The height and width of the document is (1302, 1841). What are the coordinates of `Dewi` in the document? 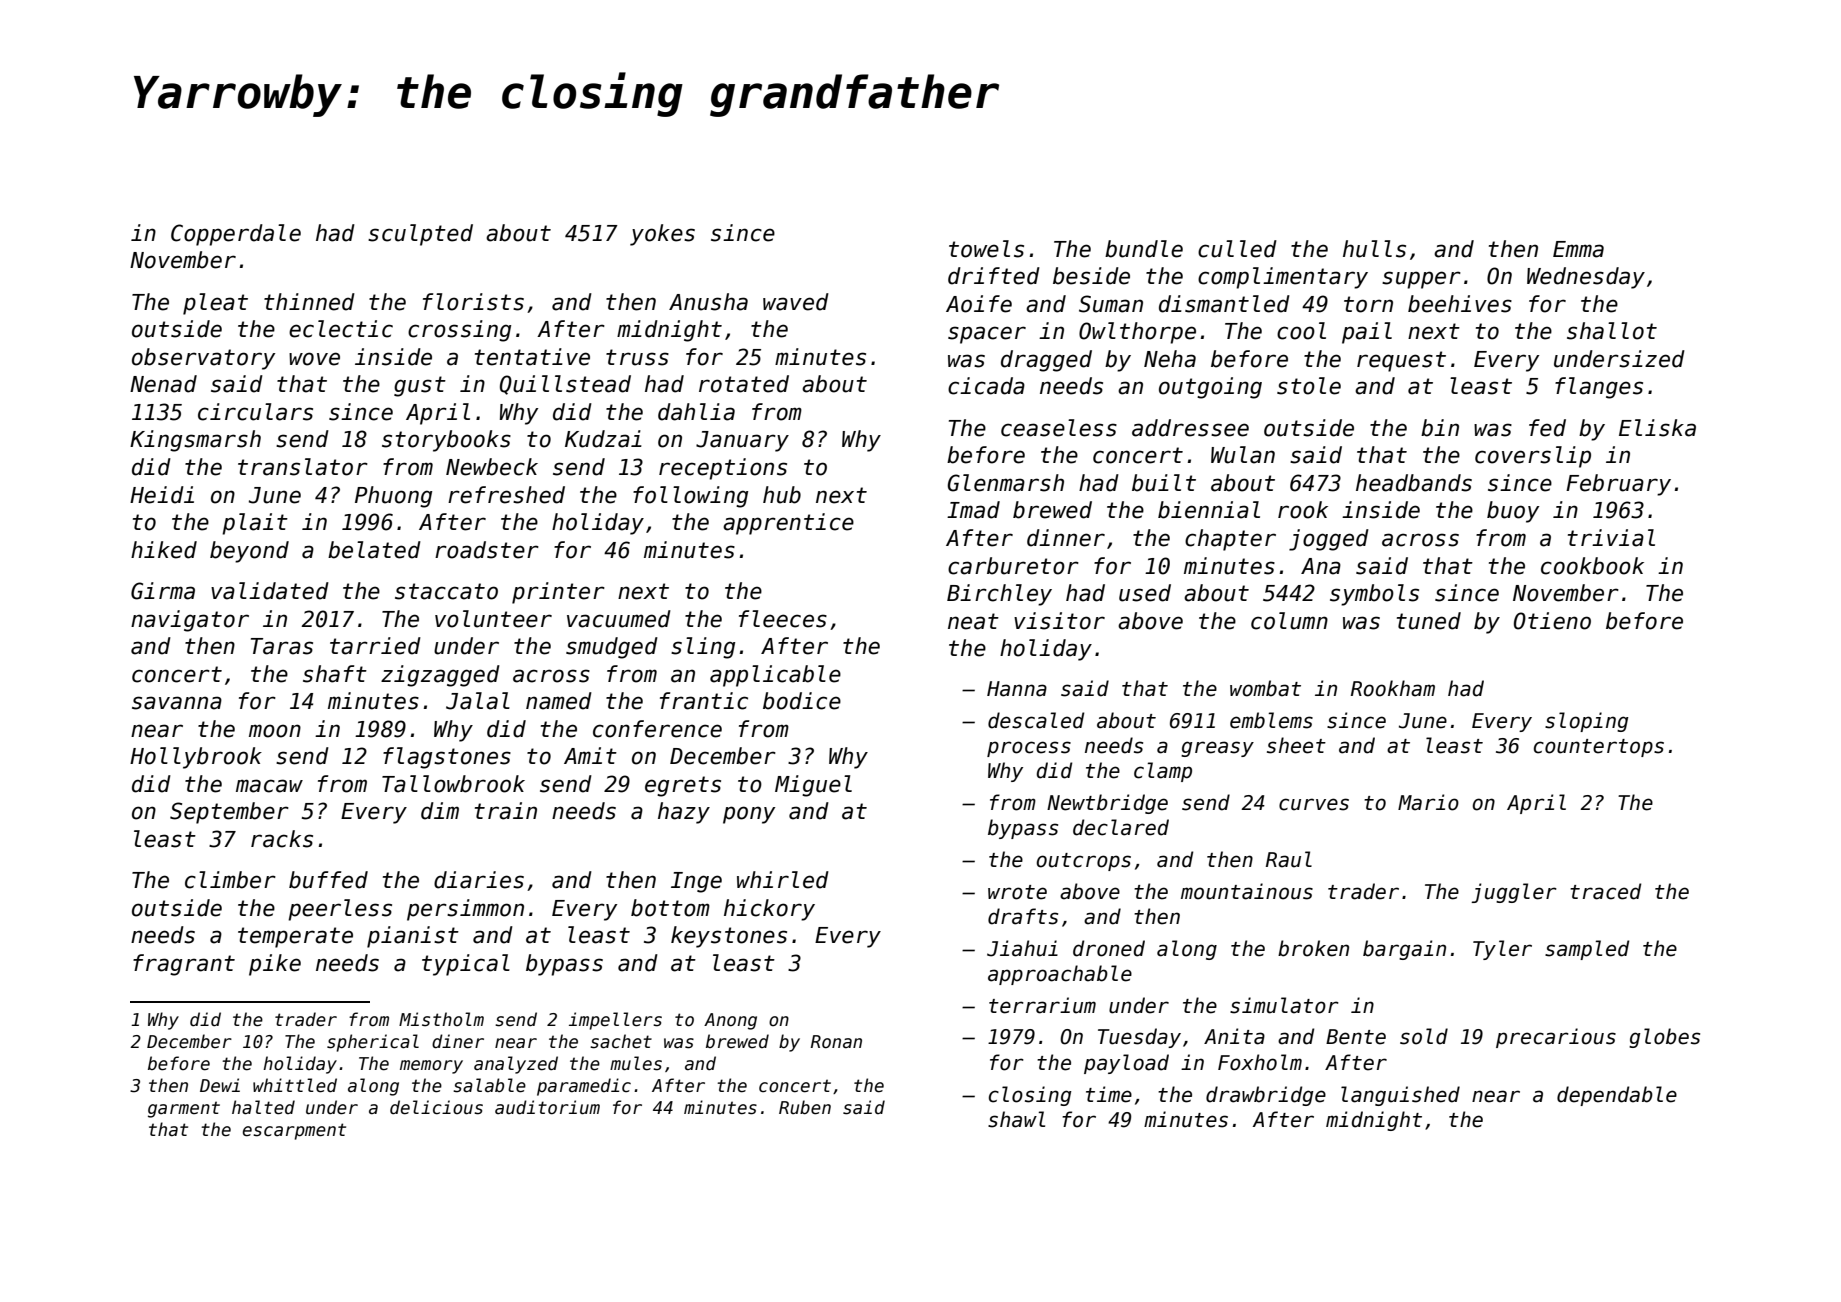 It's located at (220, 1085).
